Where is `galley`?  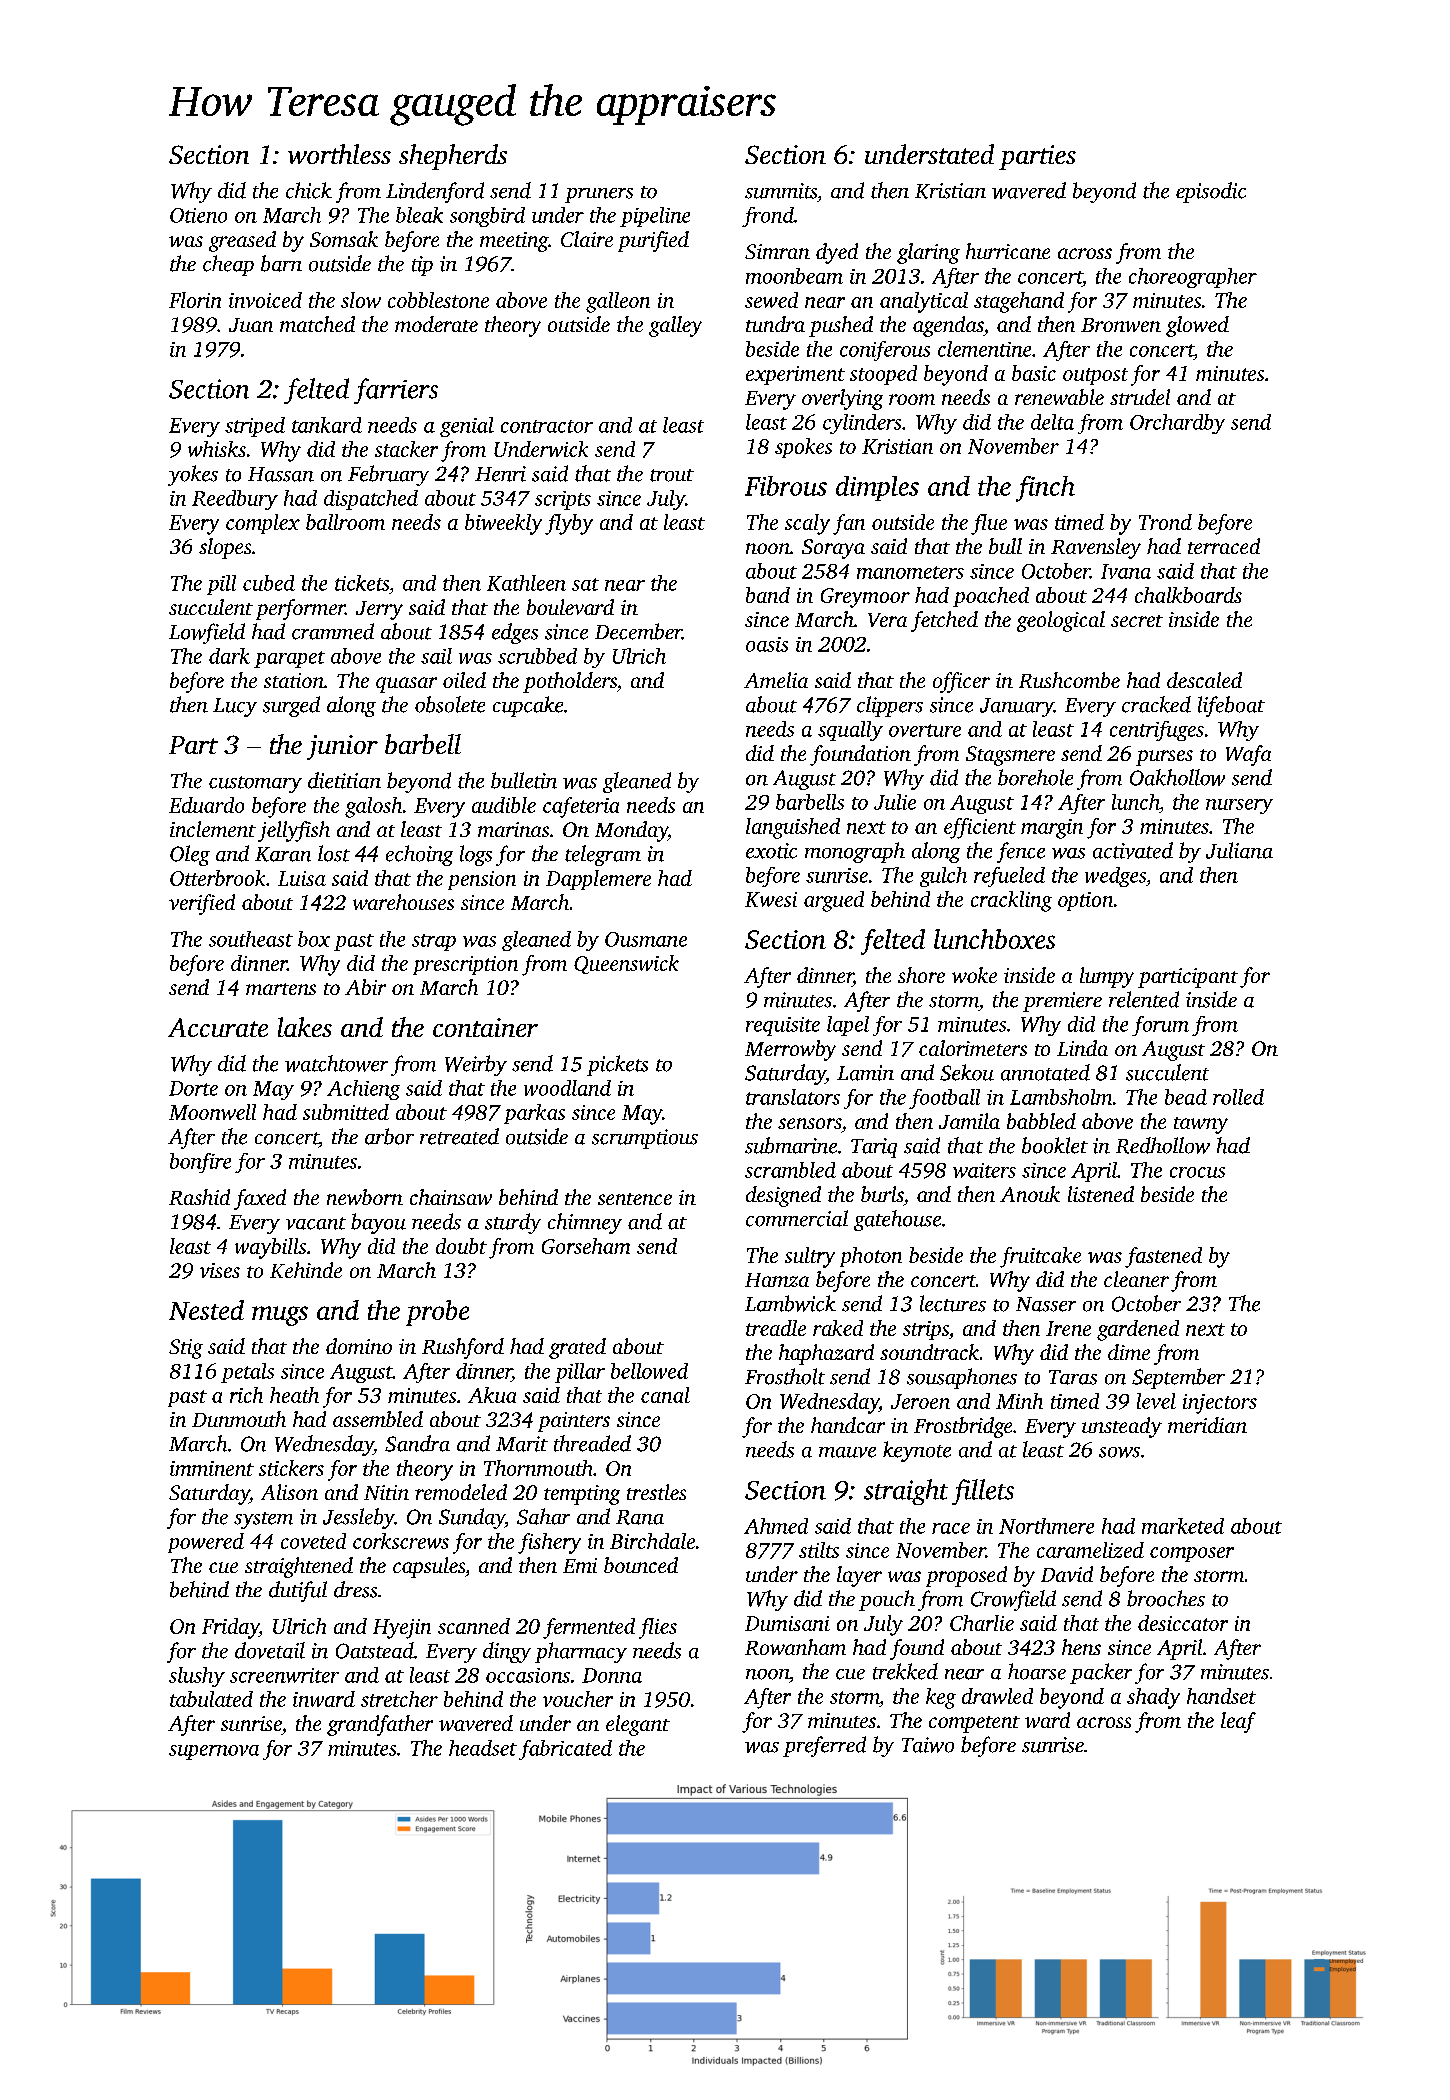
galley is located at coordinates (675, 326).
